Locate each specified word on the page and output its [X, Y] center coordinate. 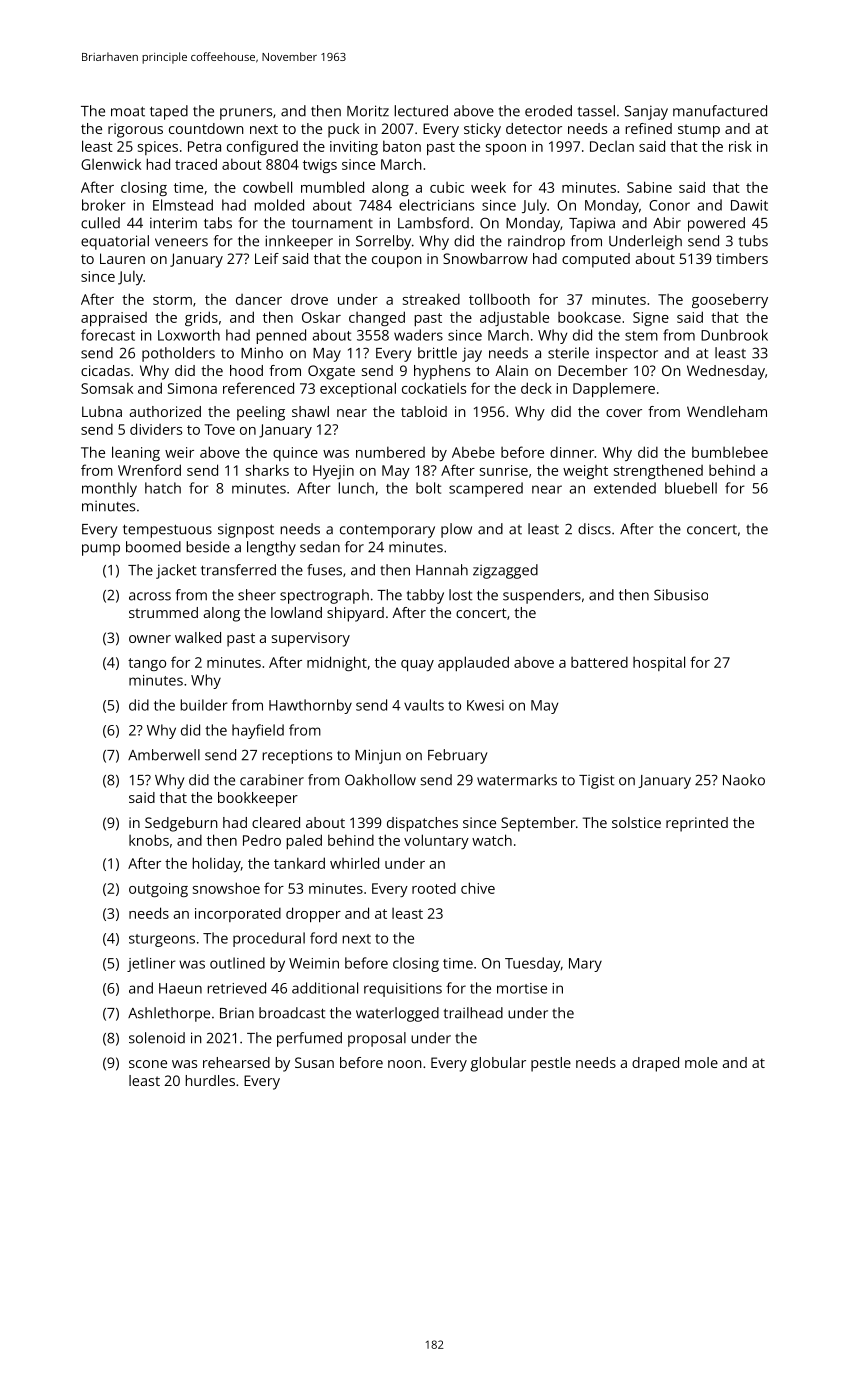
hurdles [210, 1080]
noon [405, 1064]
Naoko [744, 780]
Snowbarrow [485, 258]
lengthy [271, 548]
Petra [204, 146]
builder [204, 705]
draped [655, 1064]
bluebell [691, 488]
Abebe [473, 452]
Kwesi [485, 705]
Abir [667, 223]
